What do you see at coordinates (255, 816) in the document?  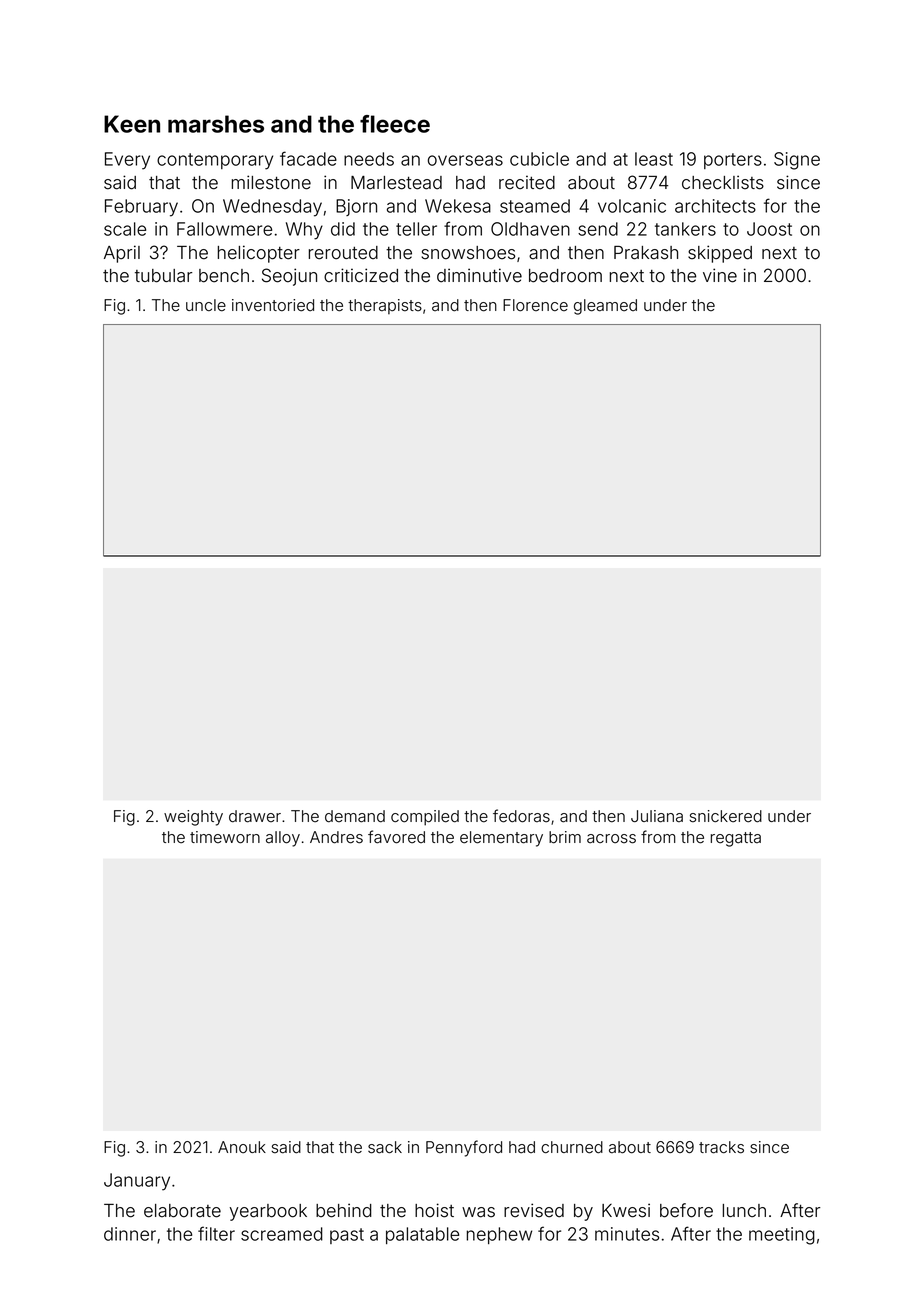 I see `drawer` at bounding box center [255, 816].
